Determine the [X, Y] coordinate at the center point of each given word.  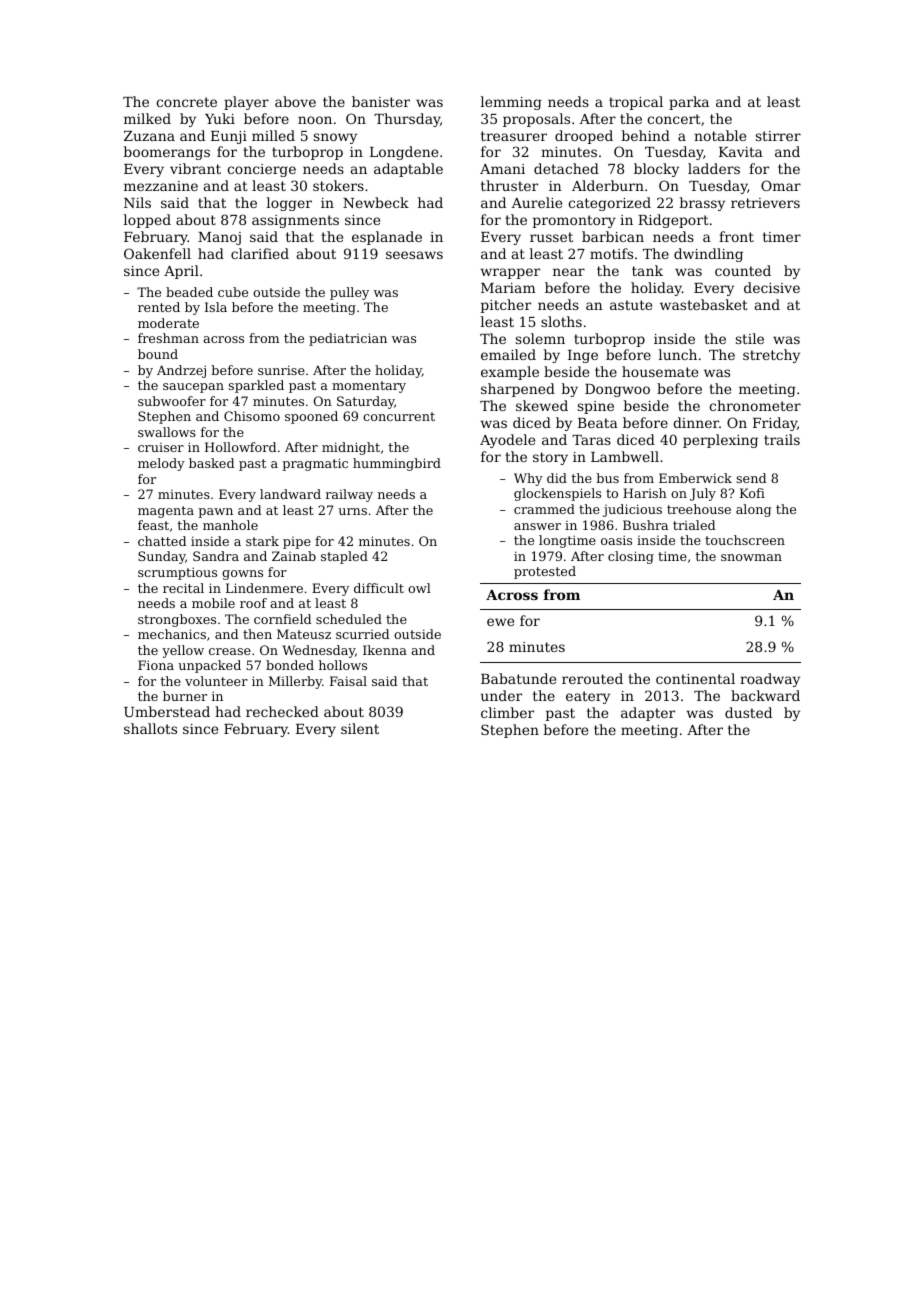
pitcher [506, 306]
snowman [751, 557]
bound [158, 354]
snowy [335, 138]
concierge [261, 170]
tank [647, 270]
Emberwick [695, 478]
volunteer [216, 681]
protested [545, 572]
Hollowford [240, 447]
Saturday [366, 402]
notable [720, 135]
